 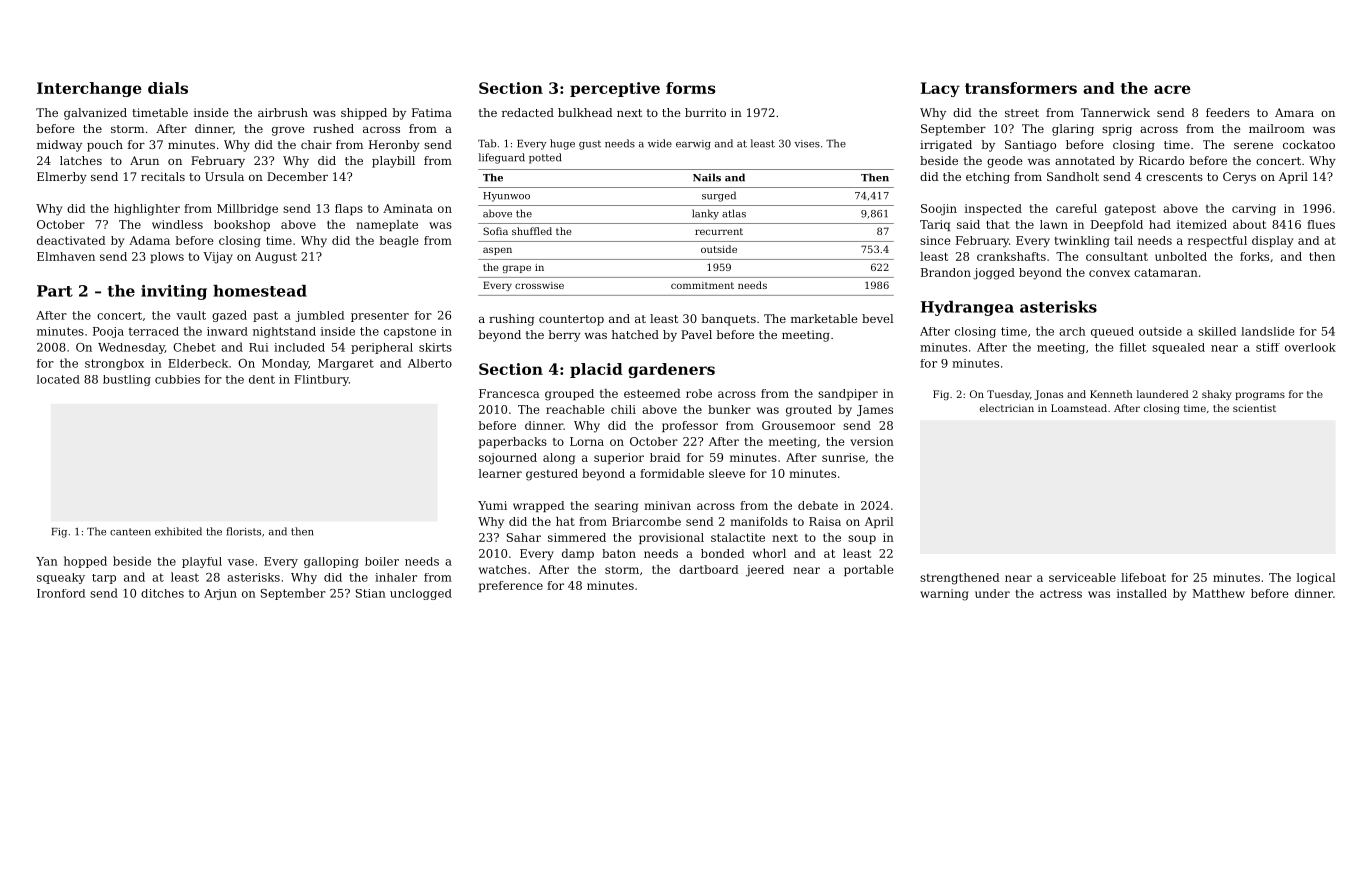 I want to click on Hyunwoo, so click(x=506, y=197).
